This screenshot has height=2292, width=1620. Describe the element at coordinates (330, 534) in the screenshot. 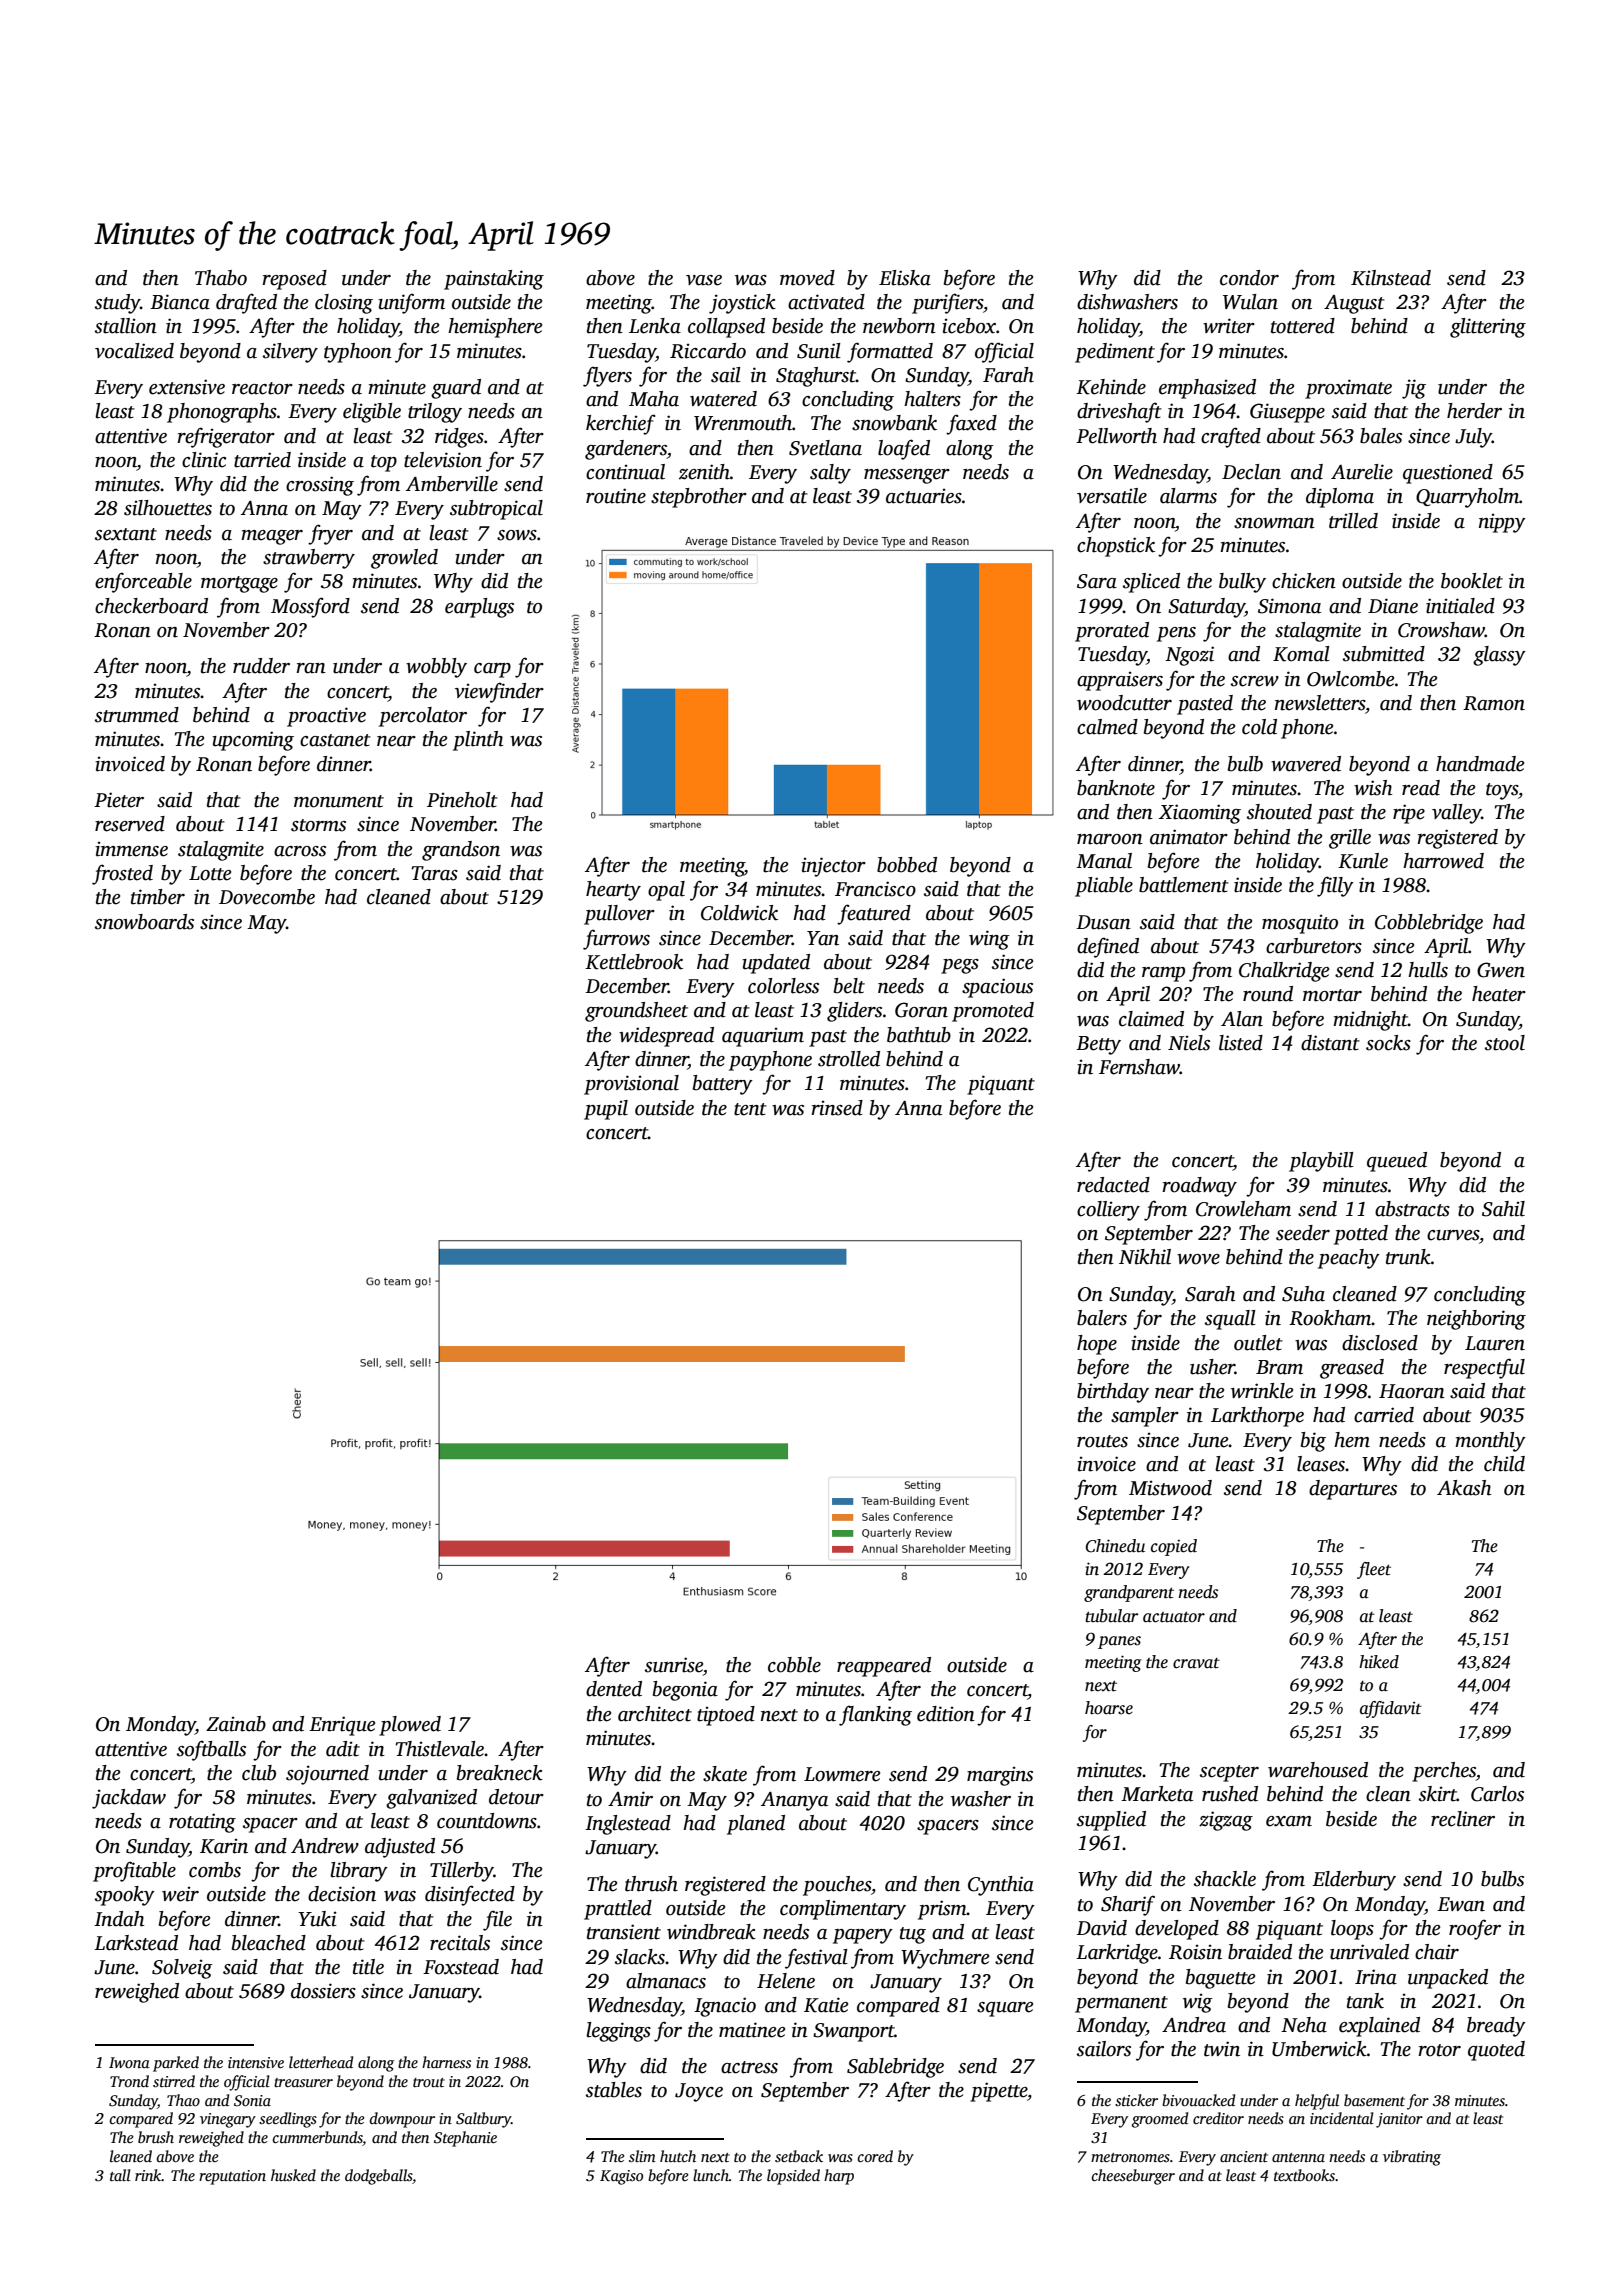

I see `fryer` at that location.
